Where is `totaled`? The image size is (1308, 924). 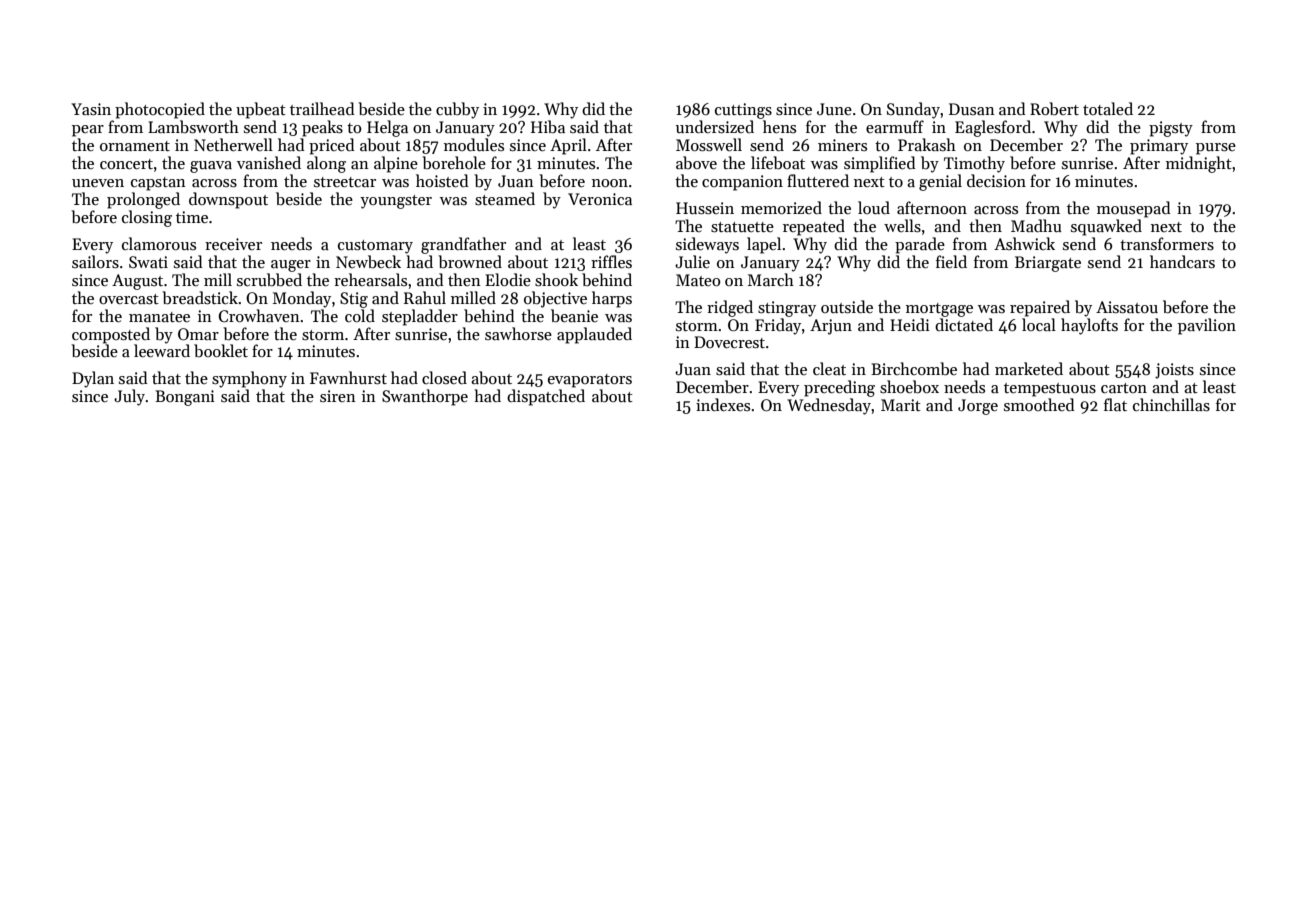 totaled is located at coordinates (1108, 108).
